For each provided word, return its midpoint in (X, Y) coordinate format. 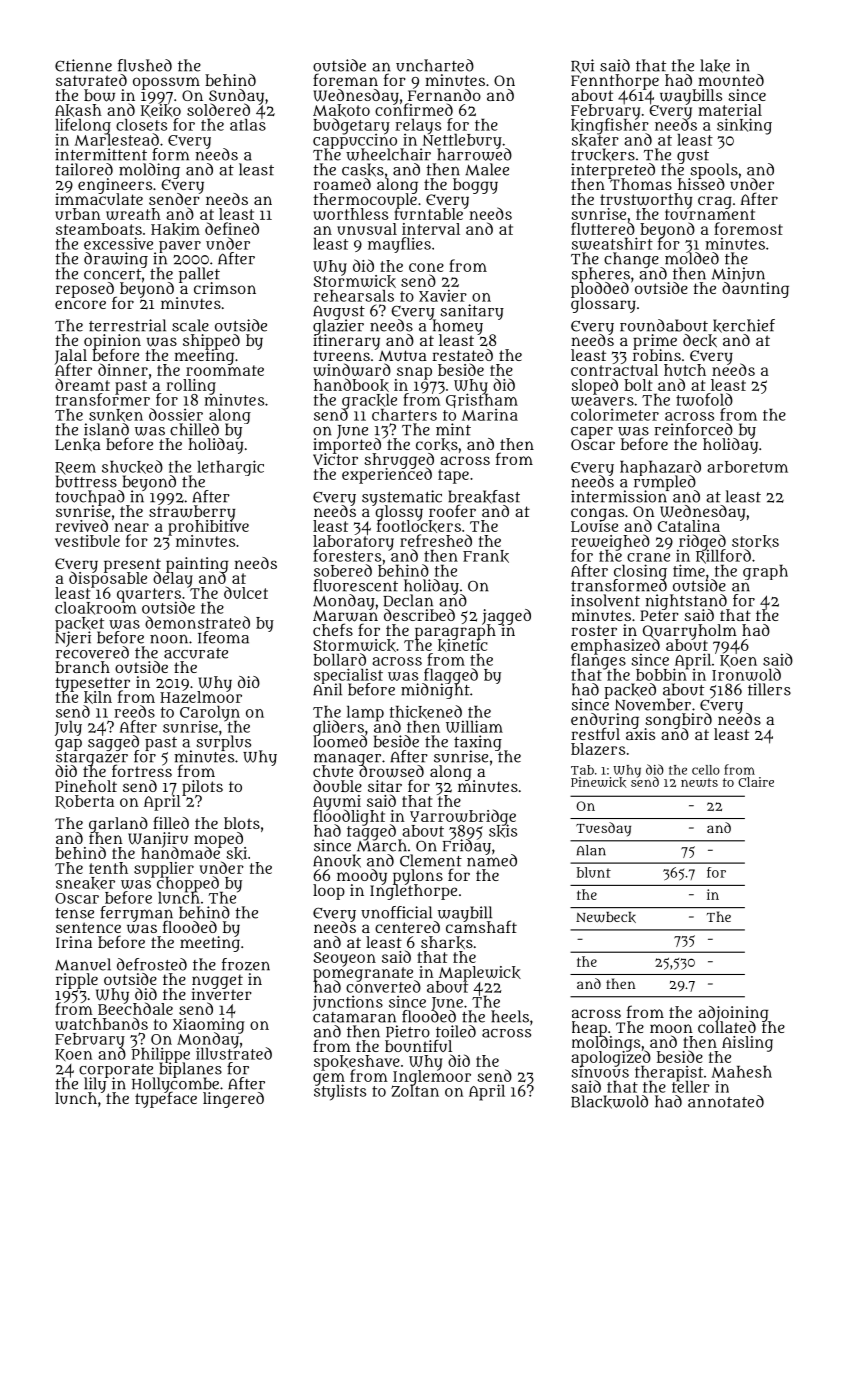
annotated (726, 1101)
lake (715, 66)
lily (95, 1085)
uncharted (435, 65)
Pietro (408, 1031)
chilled (194, 429)
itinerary (346, 342)
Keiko (161, 111)
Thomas (641, 184)
